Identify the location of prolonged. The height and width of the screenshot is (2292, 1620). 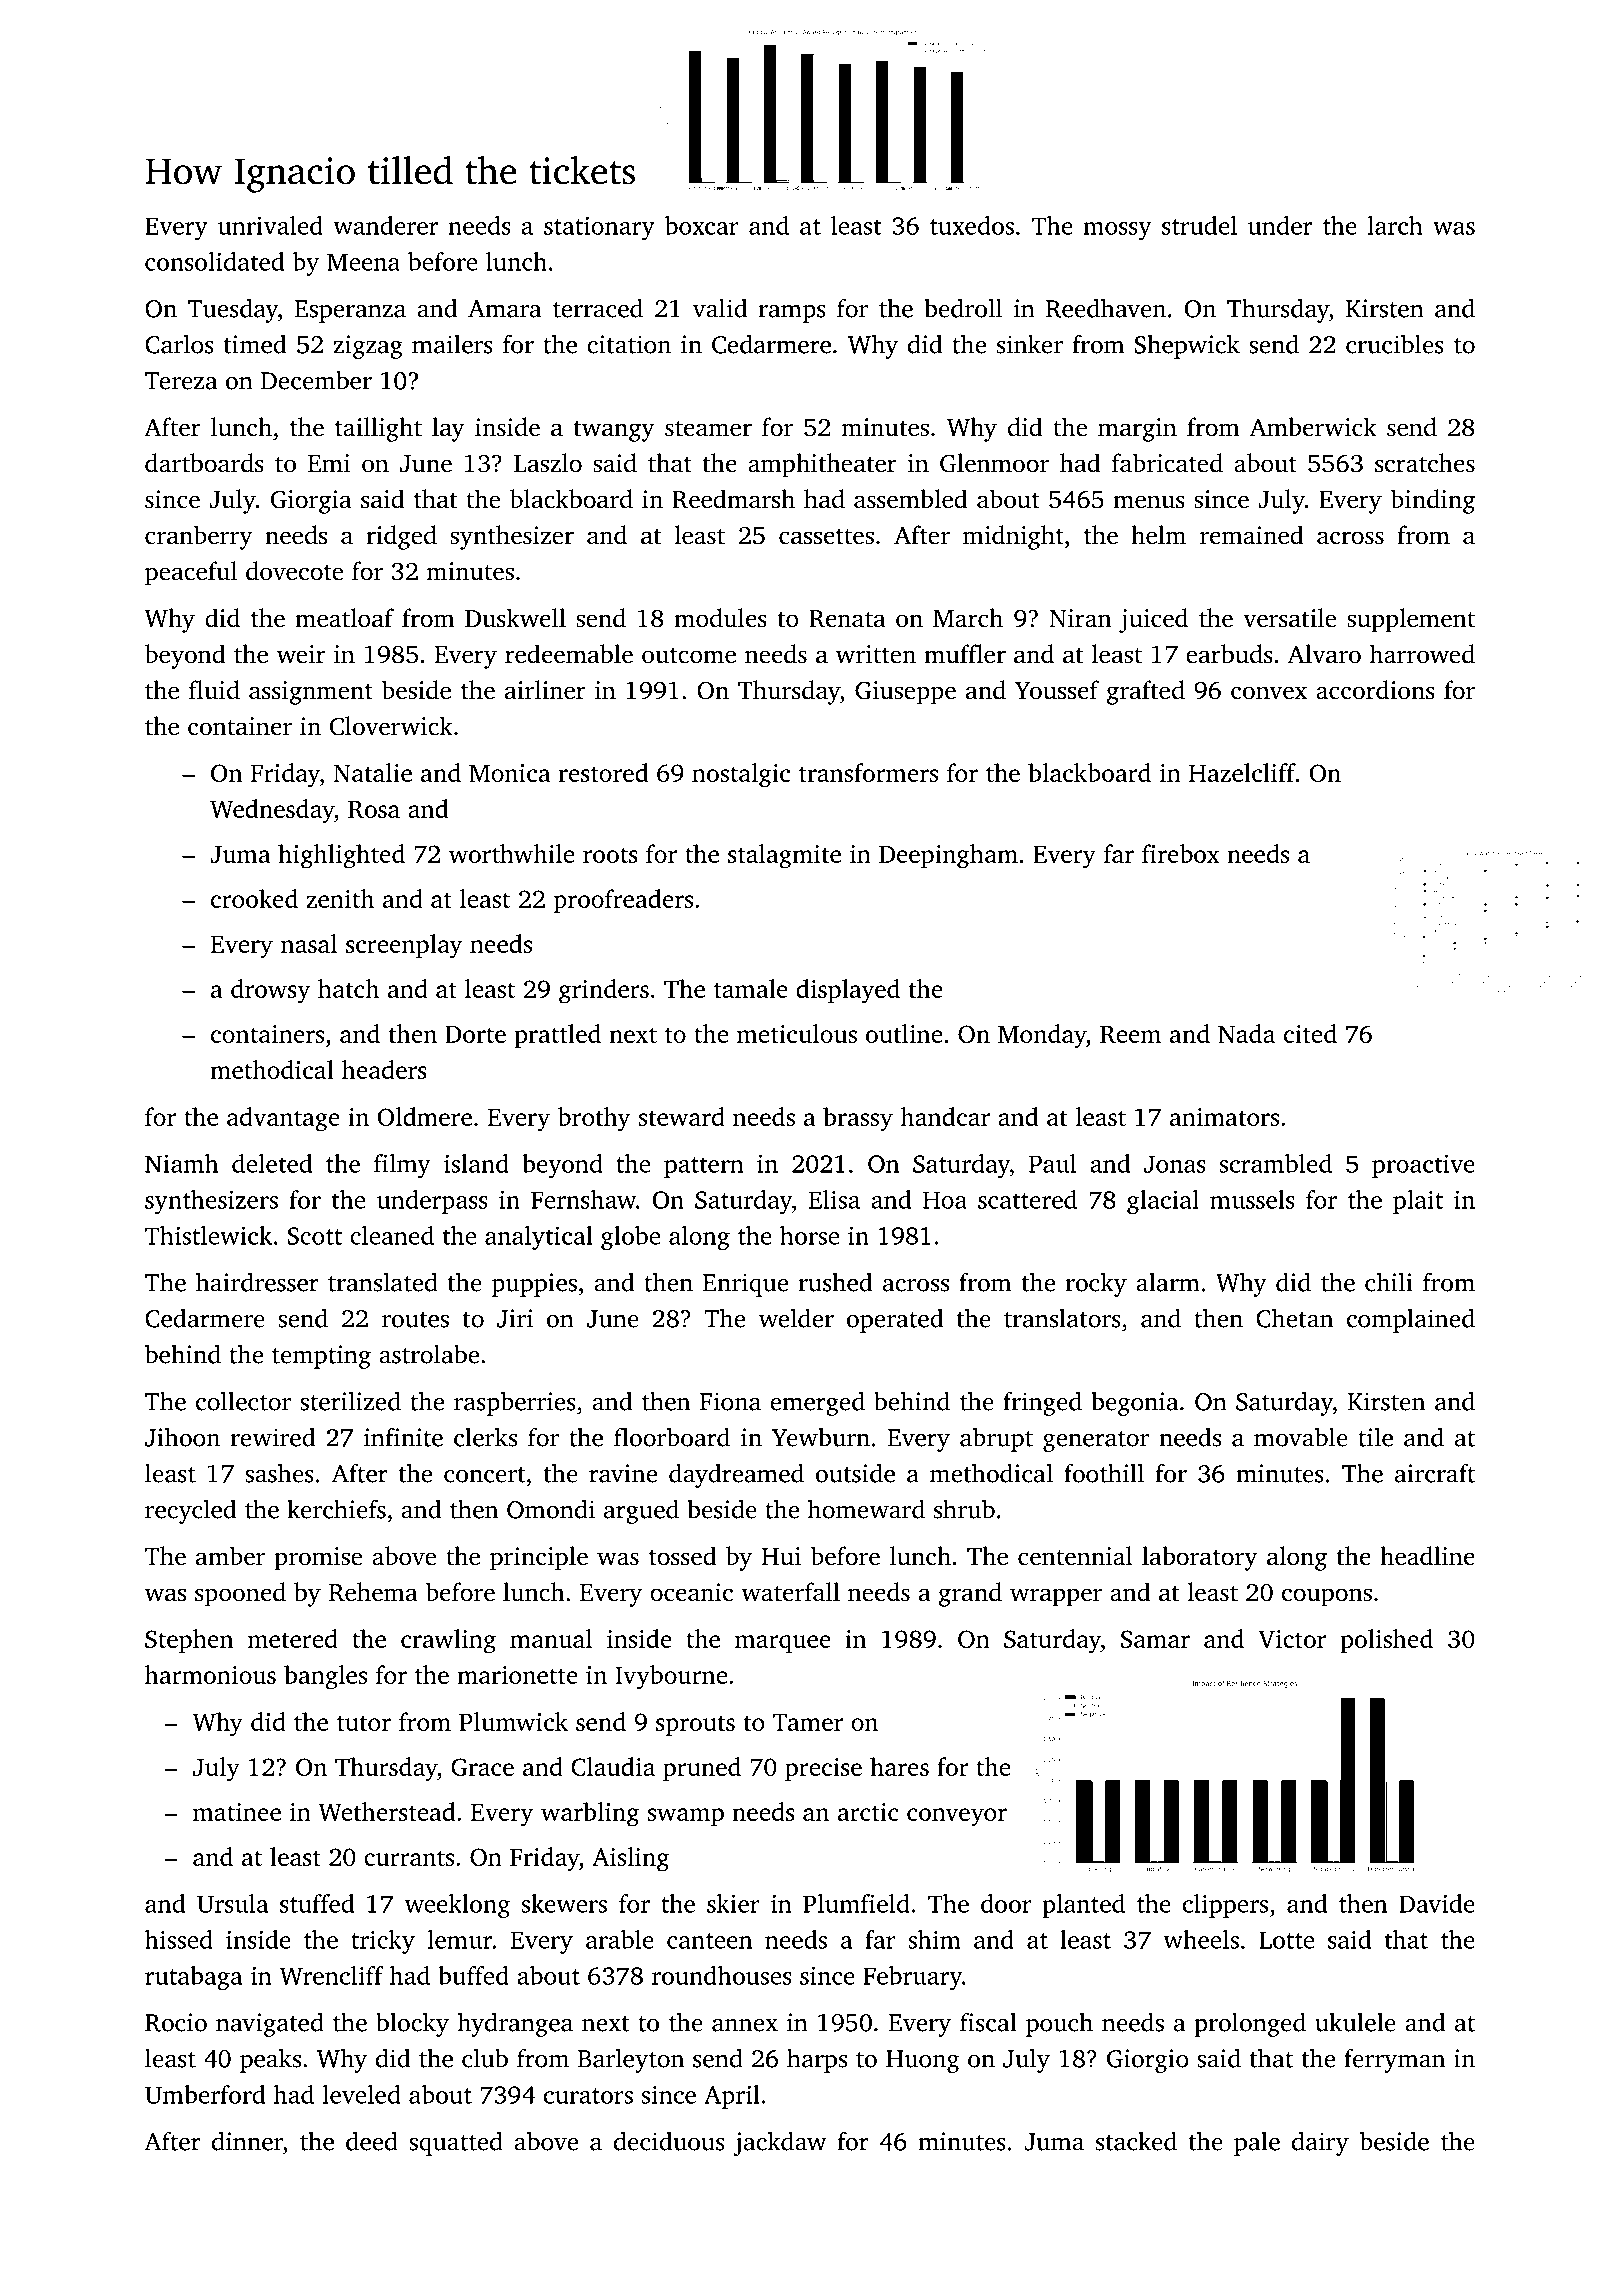
(1250, 2024).
